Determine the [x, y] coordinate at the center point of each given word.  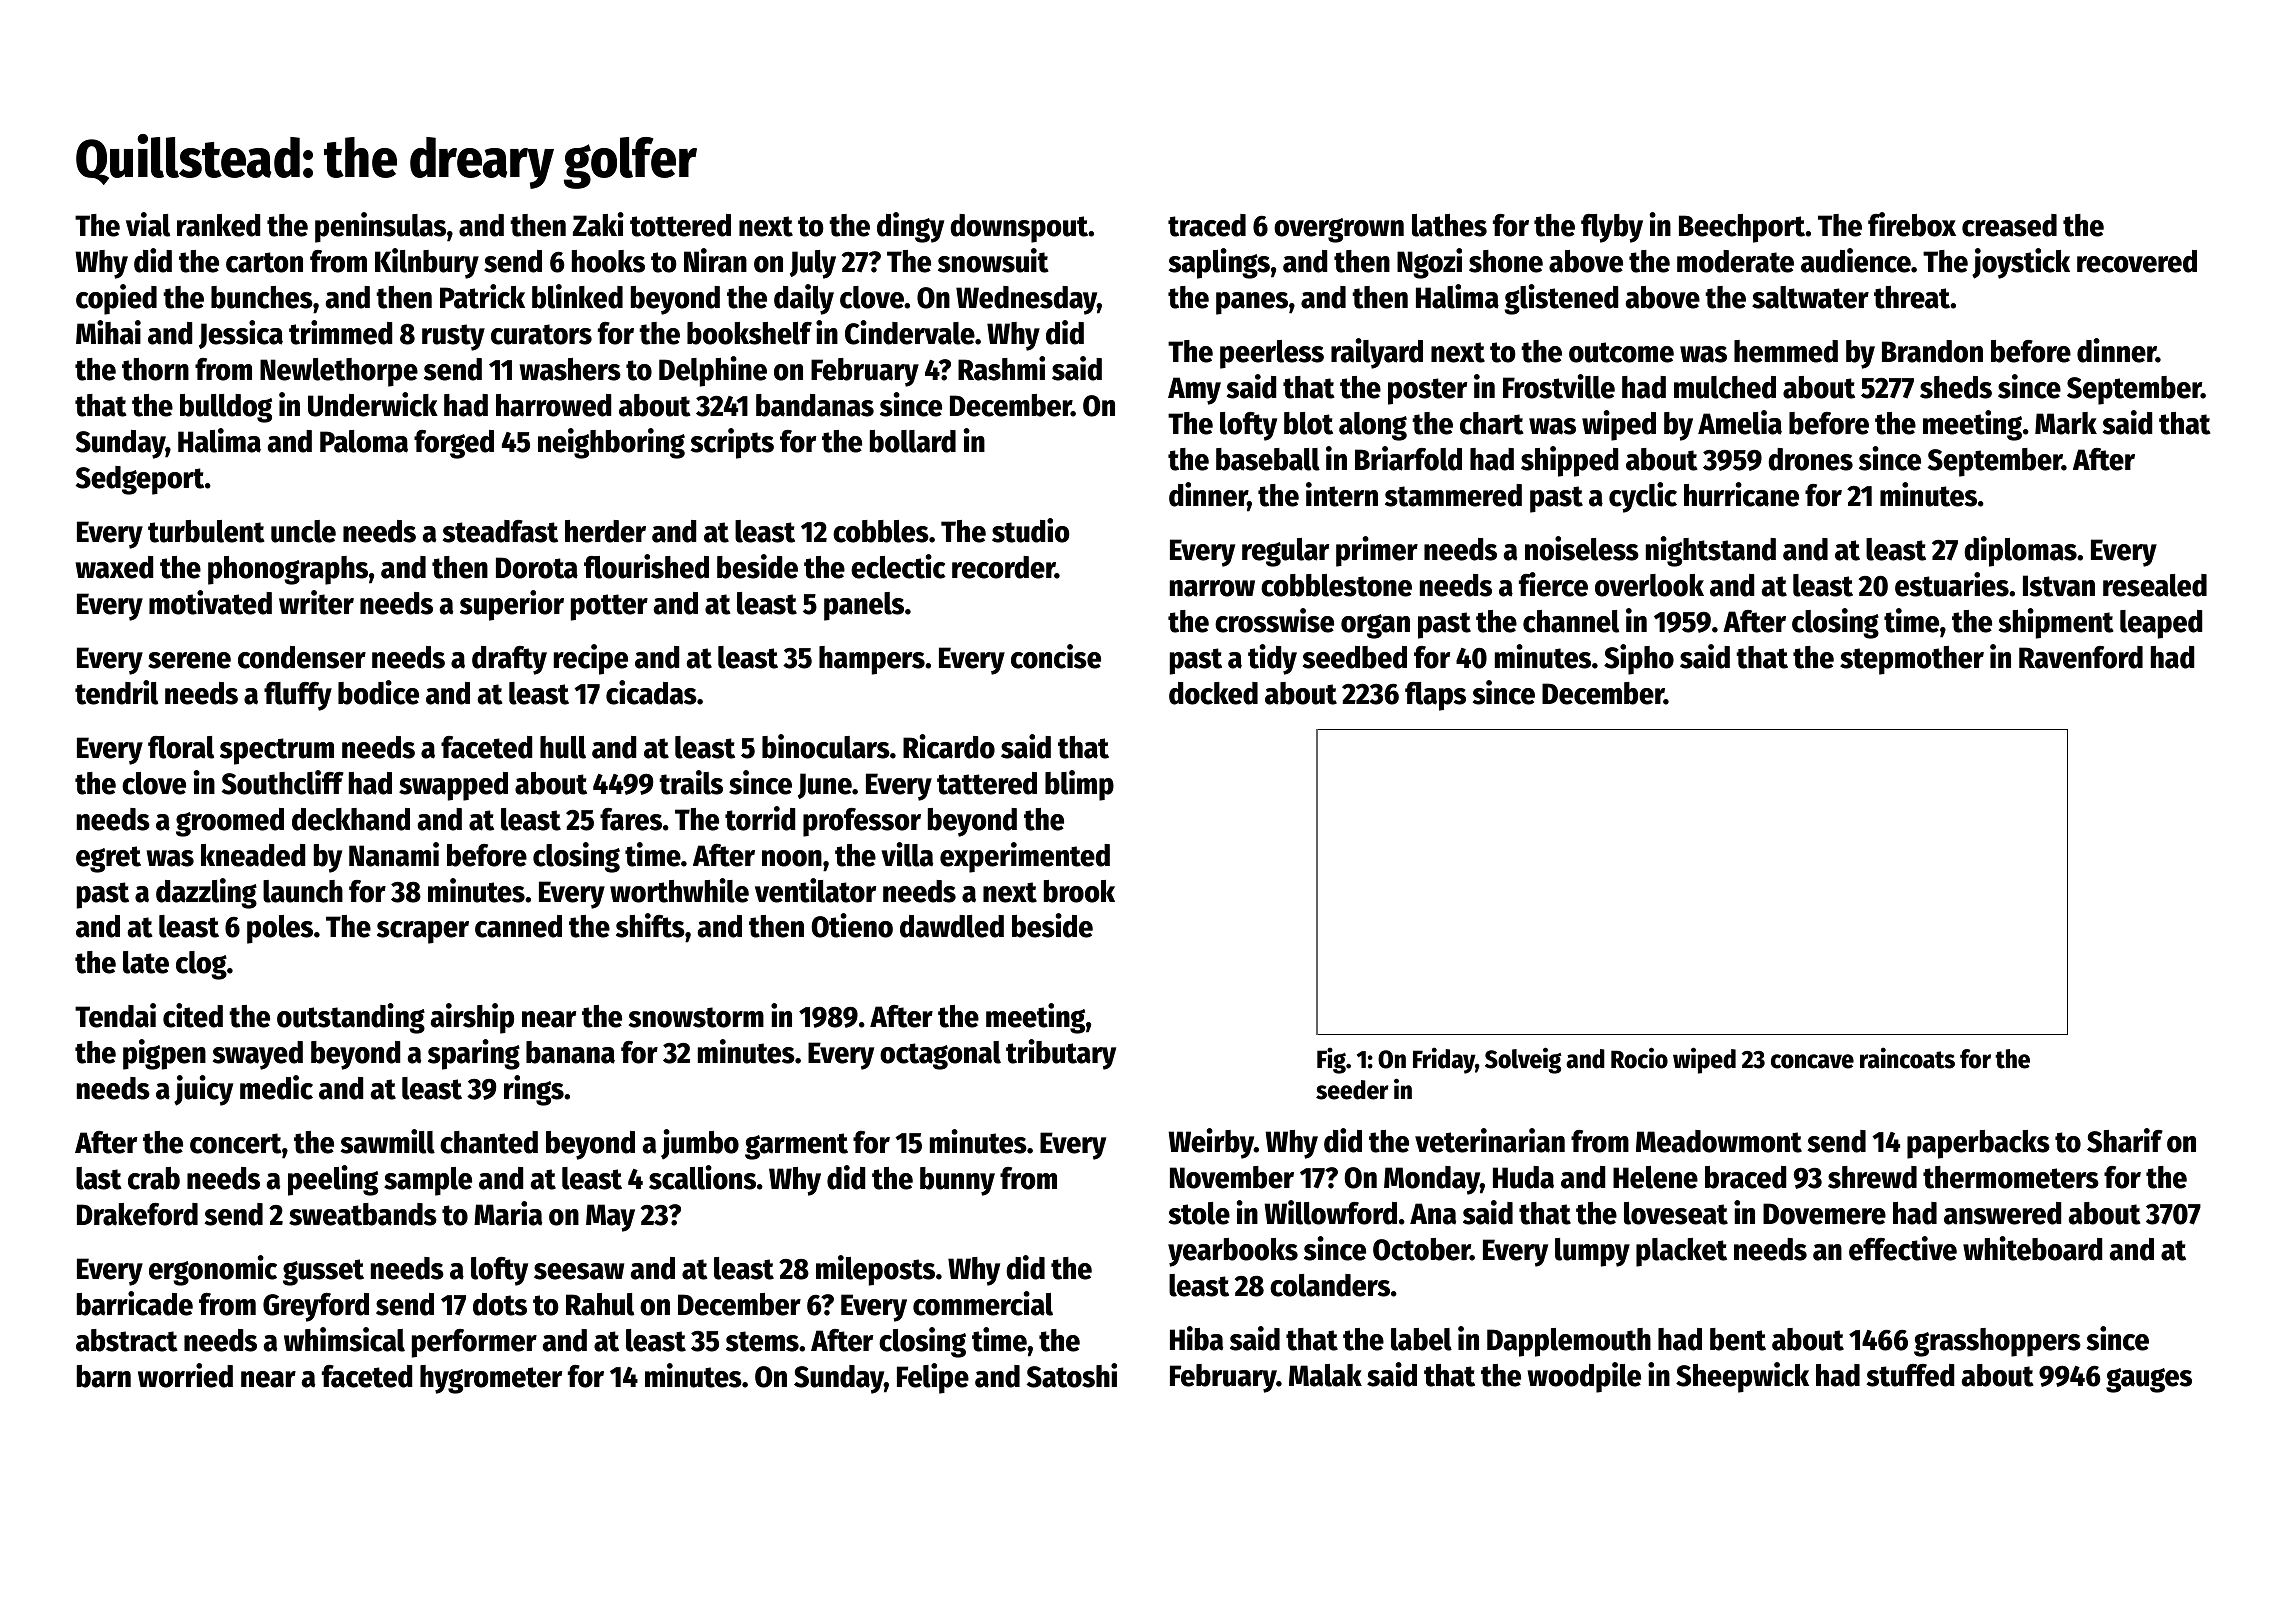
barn [104, 1376]
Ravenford [2081, 657]
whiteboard [2033, 1248]
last [99, 1178]
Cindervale [910, 332]
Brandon [1932, 351]
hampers [872, 660]
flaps [1435, 696]
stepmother [1912, 660]
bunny [957, 1181]
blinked [577, 296]
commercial [983, 1303]
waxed [114, 567]
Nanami [394, 854]
